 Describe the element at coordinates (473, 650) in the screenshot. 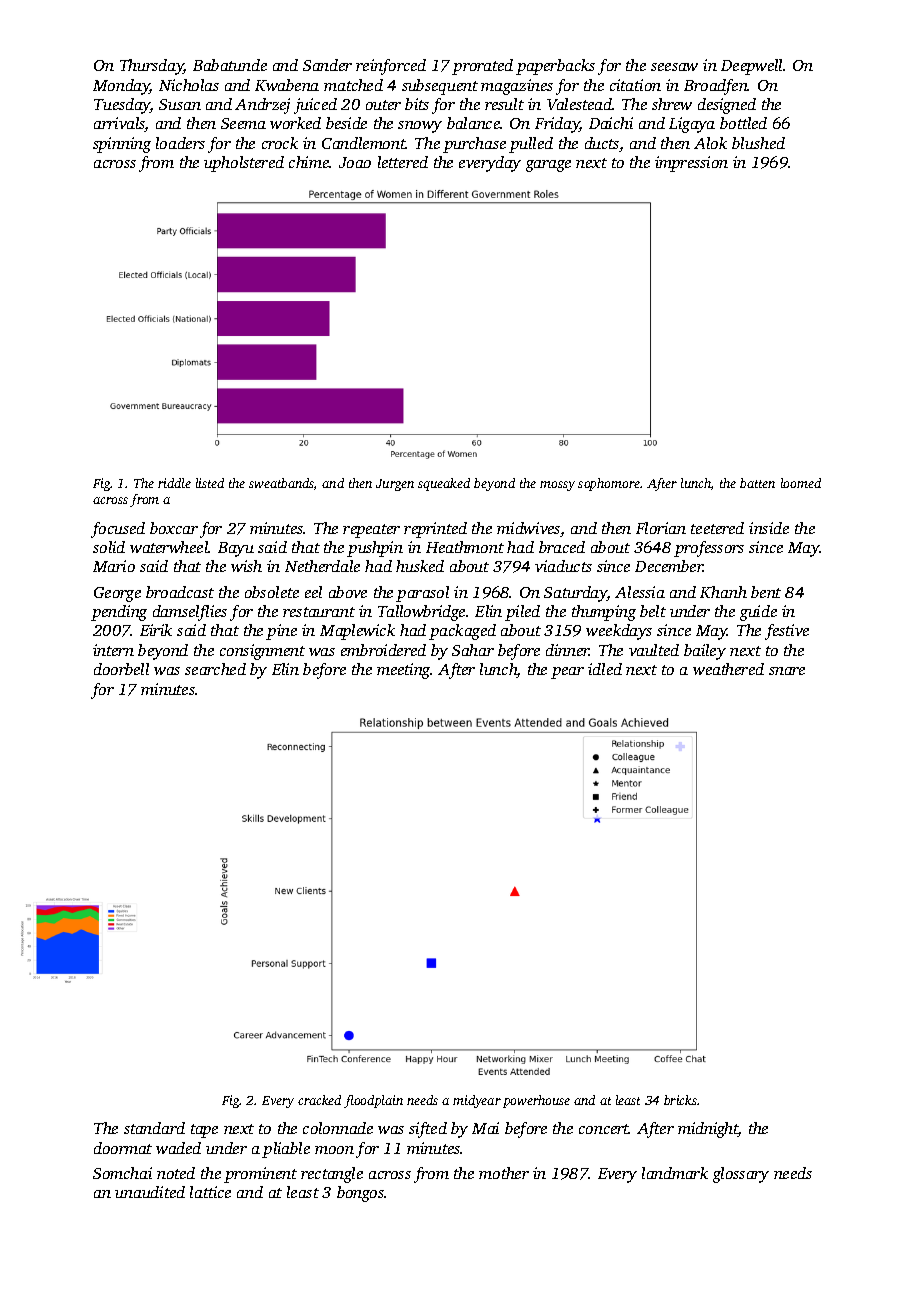

I see `Sahar` at that location.
